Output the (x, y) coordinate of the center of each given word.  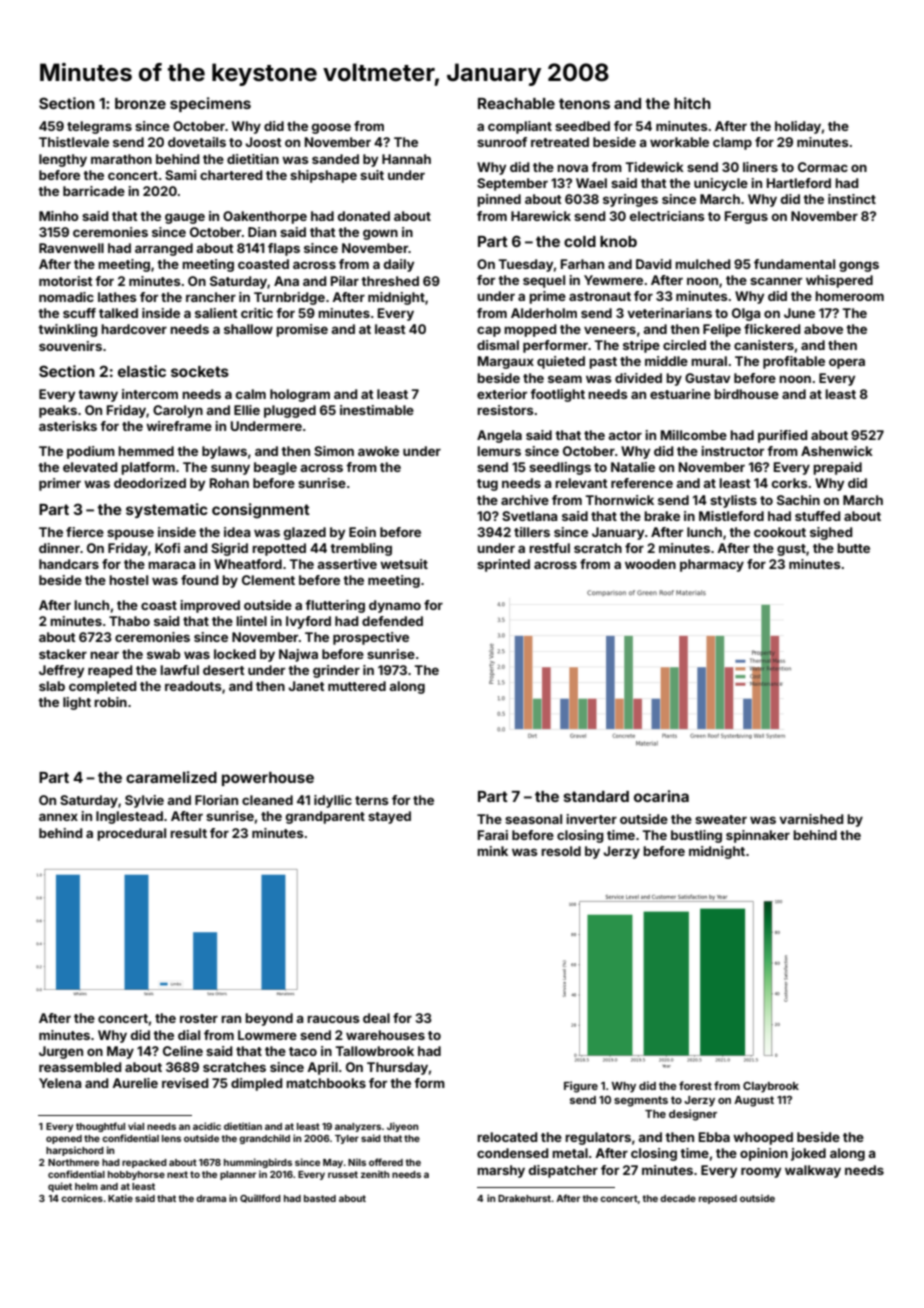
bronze (140, 103)
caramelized (171, 777)
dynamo (395, 606)
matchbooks (326, 1083)
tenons (584, 103)
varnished (811, 819)
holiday (798, 127)
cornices (82, 1198)
